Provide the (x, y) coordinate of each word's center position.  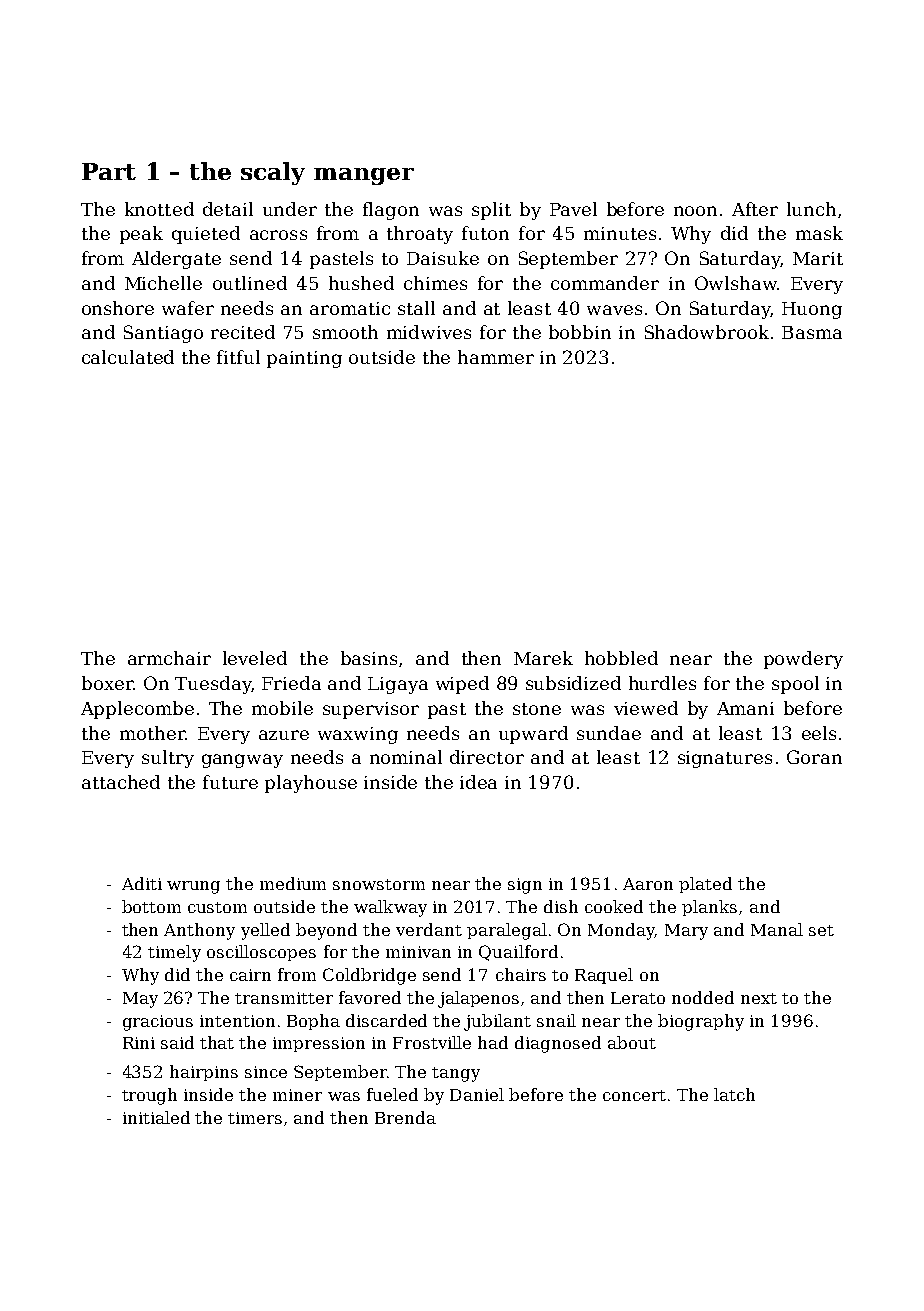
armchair (169, 658)
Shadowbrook (707, 332)
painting (304, 359)
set (821, 930)
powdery (803, 660)
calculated (128, 357)
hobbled (621, 658)
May (140, 1000)
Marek (543, 658)
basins (369, 658)
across (278, 235)
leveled (255, 658)
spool (795, 685)
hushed (361, 283)
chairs (521, 974)
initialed (156, 1117)
